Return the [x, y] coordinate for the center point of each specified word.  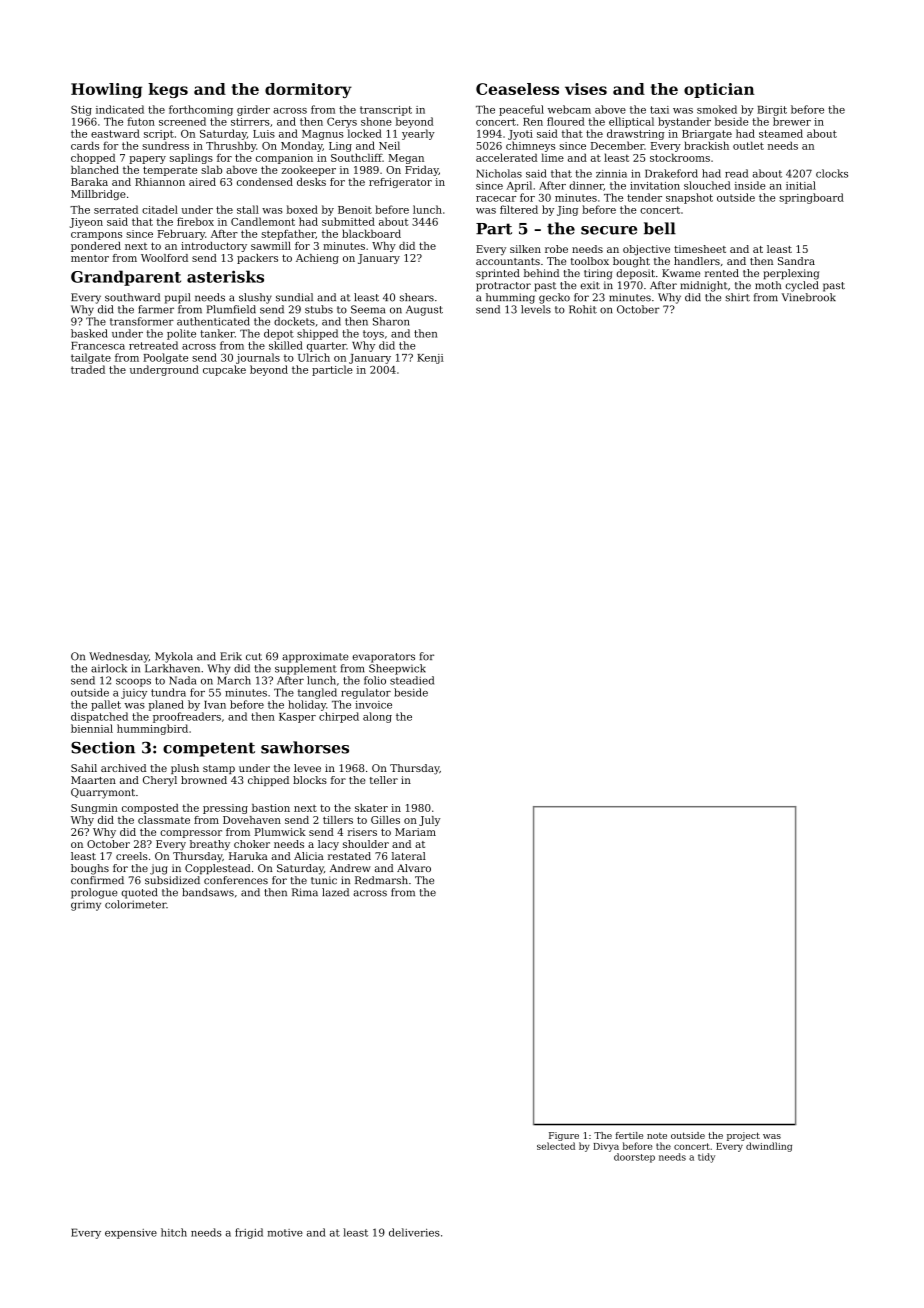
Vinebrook [809, 297]
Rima [305, 892]
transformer [142, 321]
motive [285, 1233]
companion [284, 159]
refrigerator [400, 183]
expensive [131, 1234]
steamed [781, 133]
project [743, 1136]
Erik [231, 656]
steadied [412, 680]
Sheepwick [397, 669]
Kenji [430, 359]
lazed [335, 892]
